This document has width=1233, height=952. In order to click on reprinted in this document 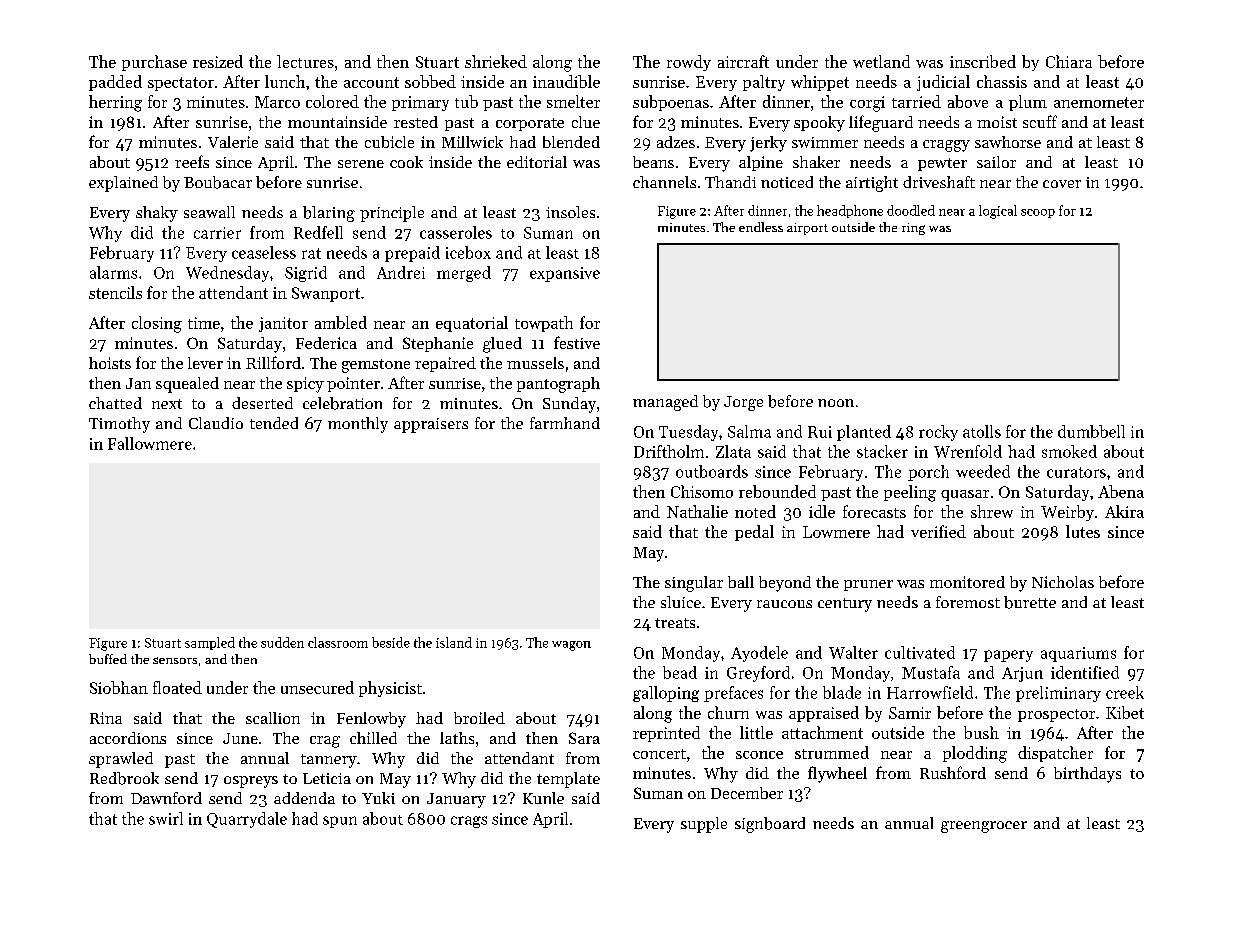, I will do `click(666, 734)`.
